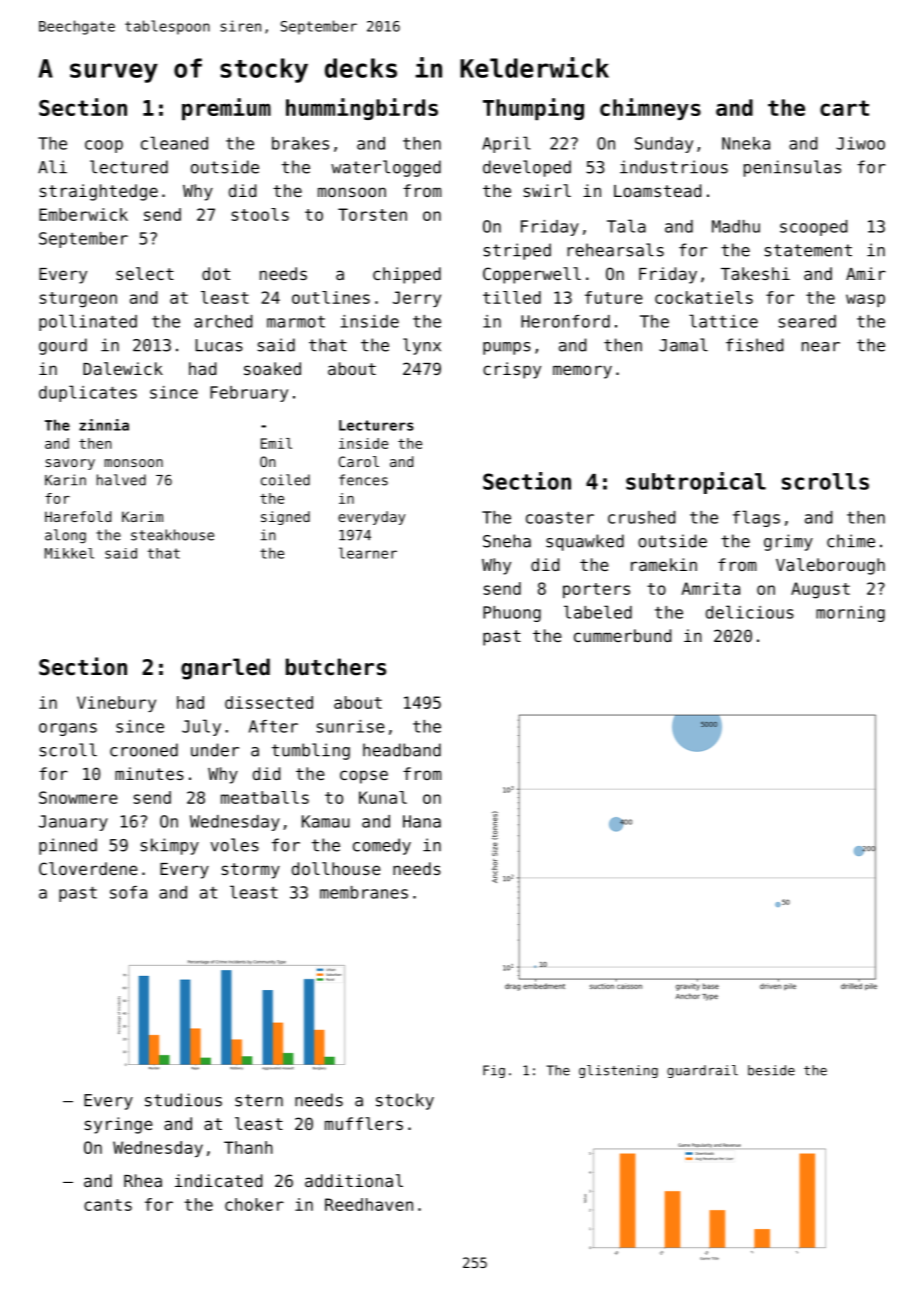 Image resolution: width=924 pixels, height=1308 pixels. What do you see at coordinates (369, 1204) in the screenshot?
I see `Reedhaven` at bounding box center [369, 1204].
